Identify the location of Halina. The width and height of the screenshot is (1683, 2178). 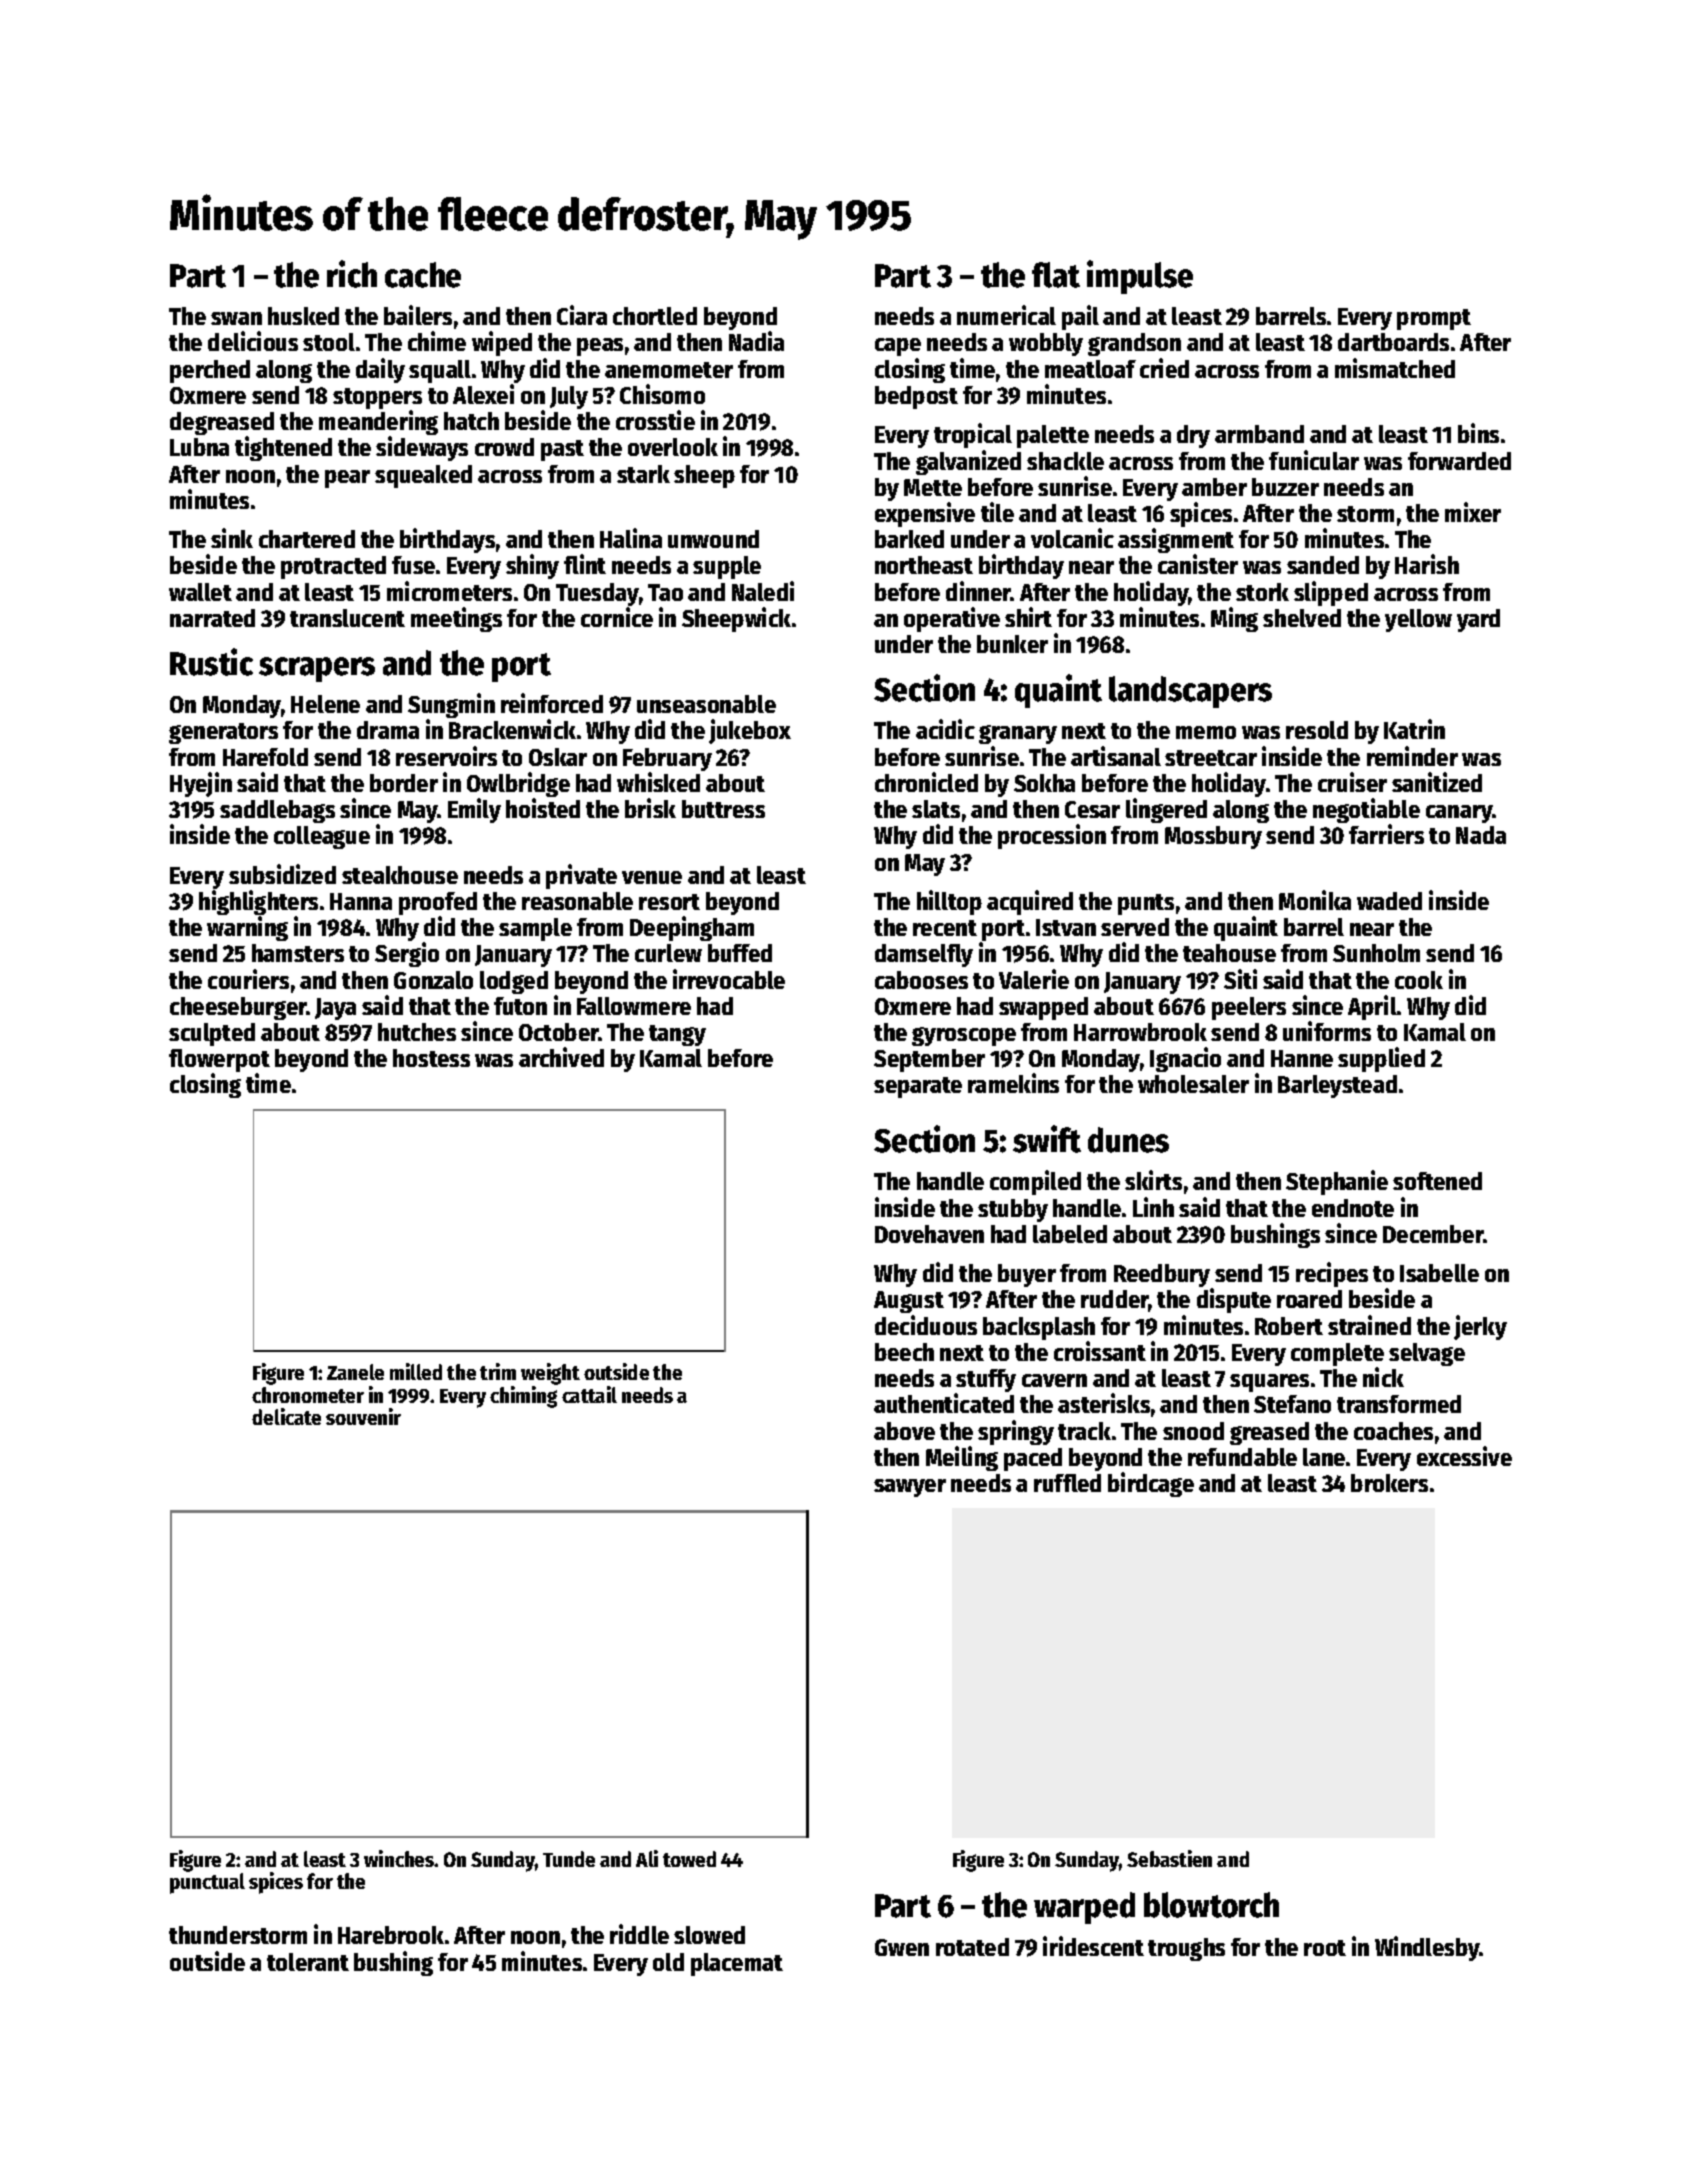
(631, 538).
